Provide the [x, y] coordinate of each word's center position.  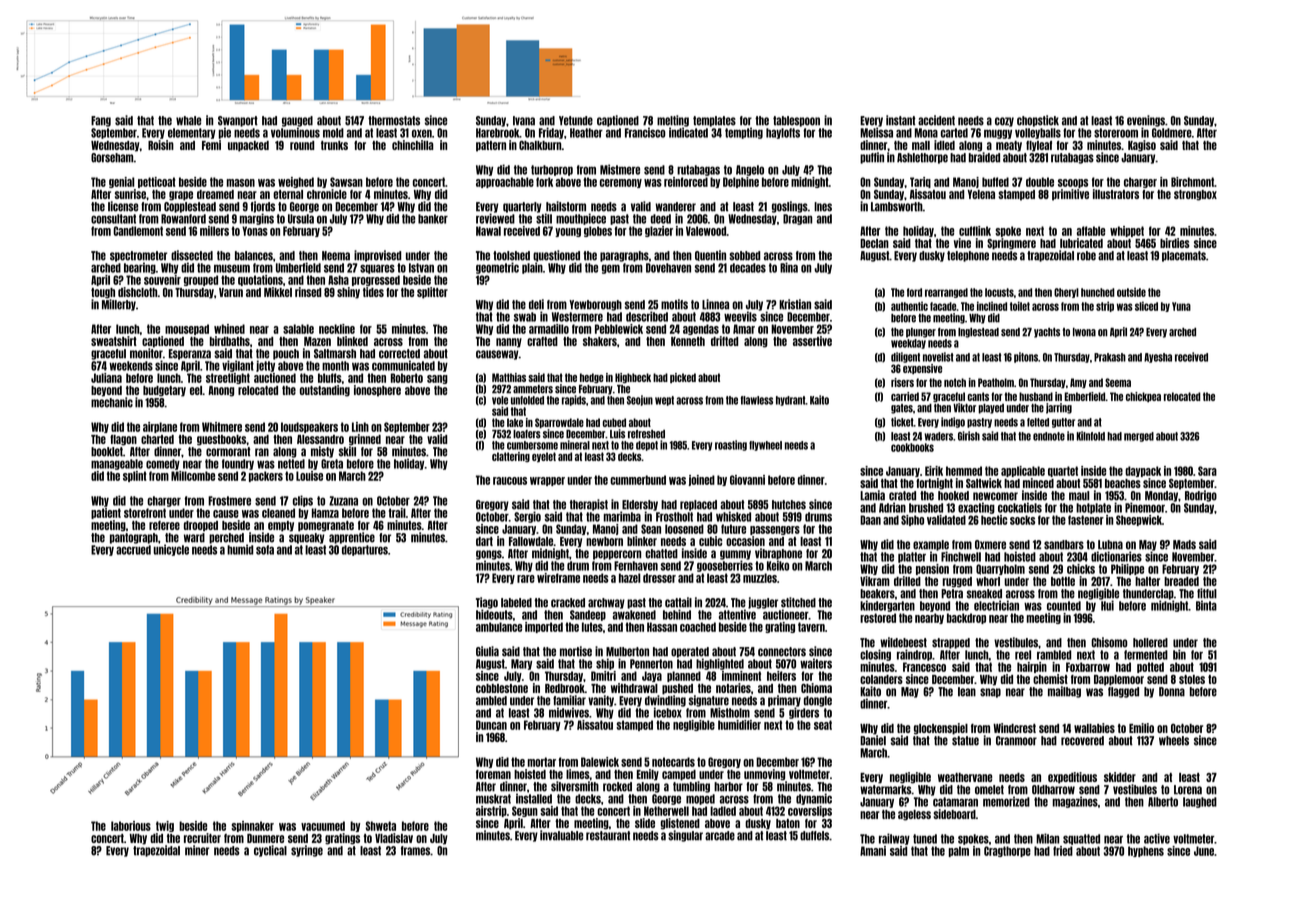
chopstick [1038, 121]
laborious [131, 826]
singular [685, 836]
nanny [509, 343]
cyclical [270, 851]
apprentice [352, 538]
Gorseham [112, 158]
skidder [1120, 777]
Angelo [750, 170]
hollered [1150, 643]
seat [823, 725]
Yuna [1181, 306]
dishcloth [138, 292]
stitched [798, 602]
